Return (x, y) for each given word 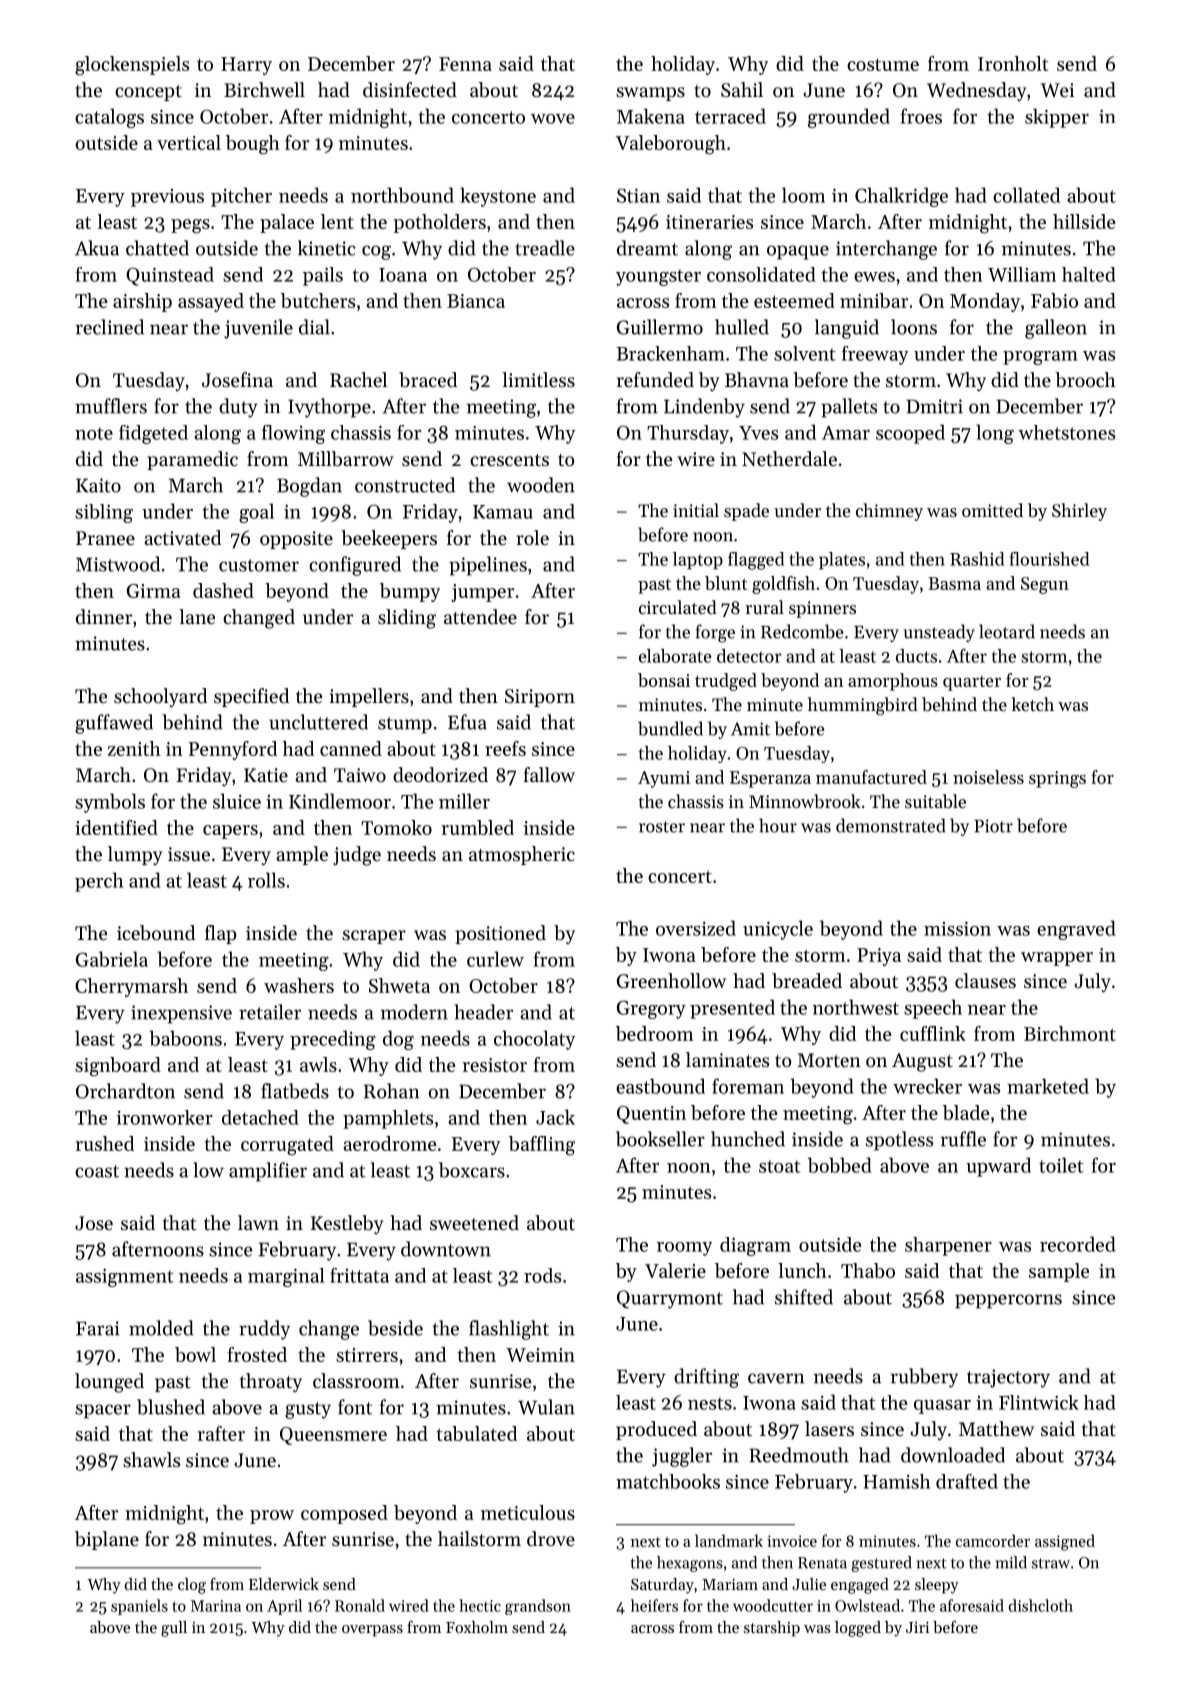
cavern (776, 1378)
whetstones (1066, 432)
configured (355, 566)
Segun (1045, 585)
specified (251, 697)
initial (696, 510)
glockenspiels (132, 66)
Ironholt (1013, 63)
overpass (372, 1631)
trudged (726, 682)
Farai (98, 1328)
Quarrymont (670, 1299)
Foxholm (477, 1627)
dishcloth (1040, 1605)
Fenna (465, 64)
